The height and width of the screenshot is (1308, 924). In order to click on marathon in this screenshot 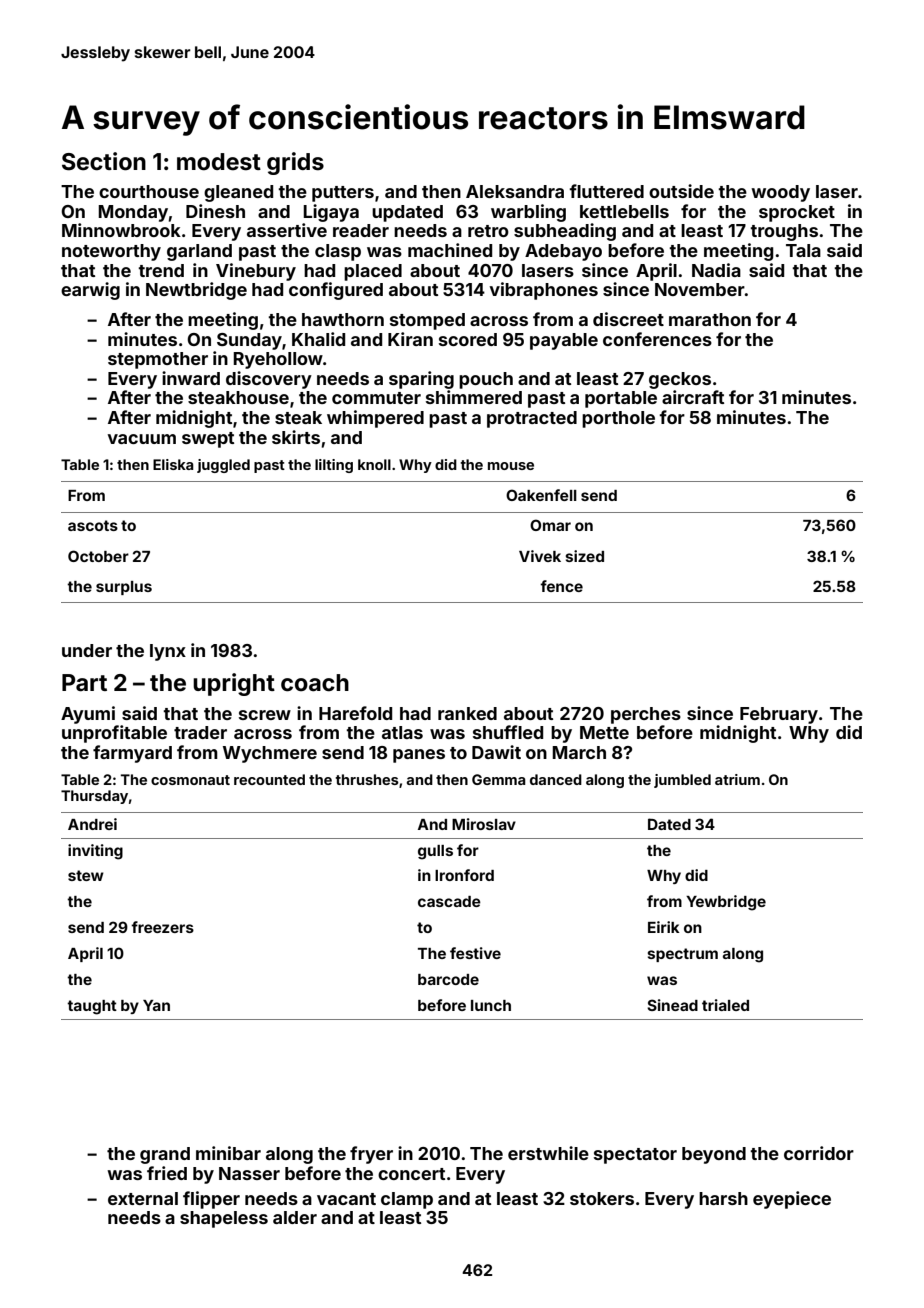, I will do `click(710, 319)`.
